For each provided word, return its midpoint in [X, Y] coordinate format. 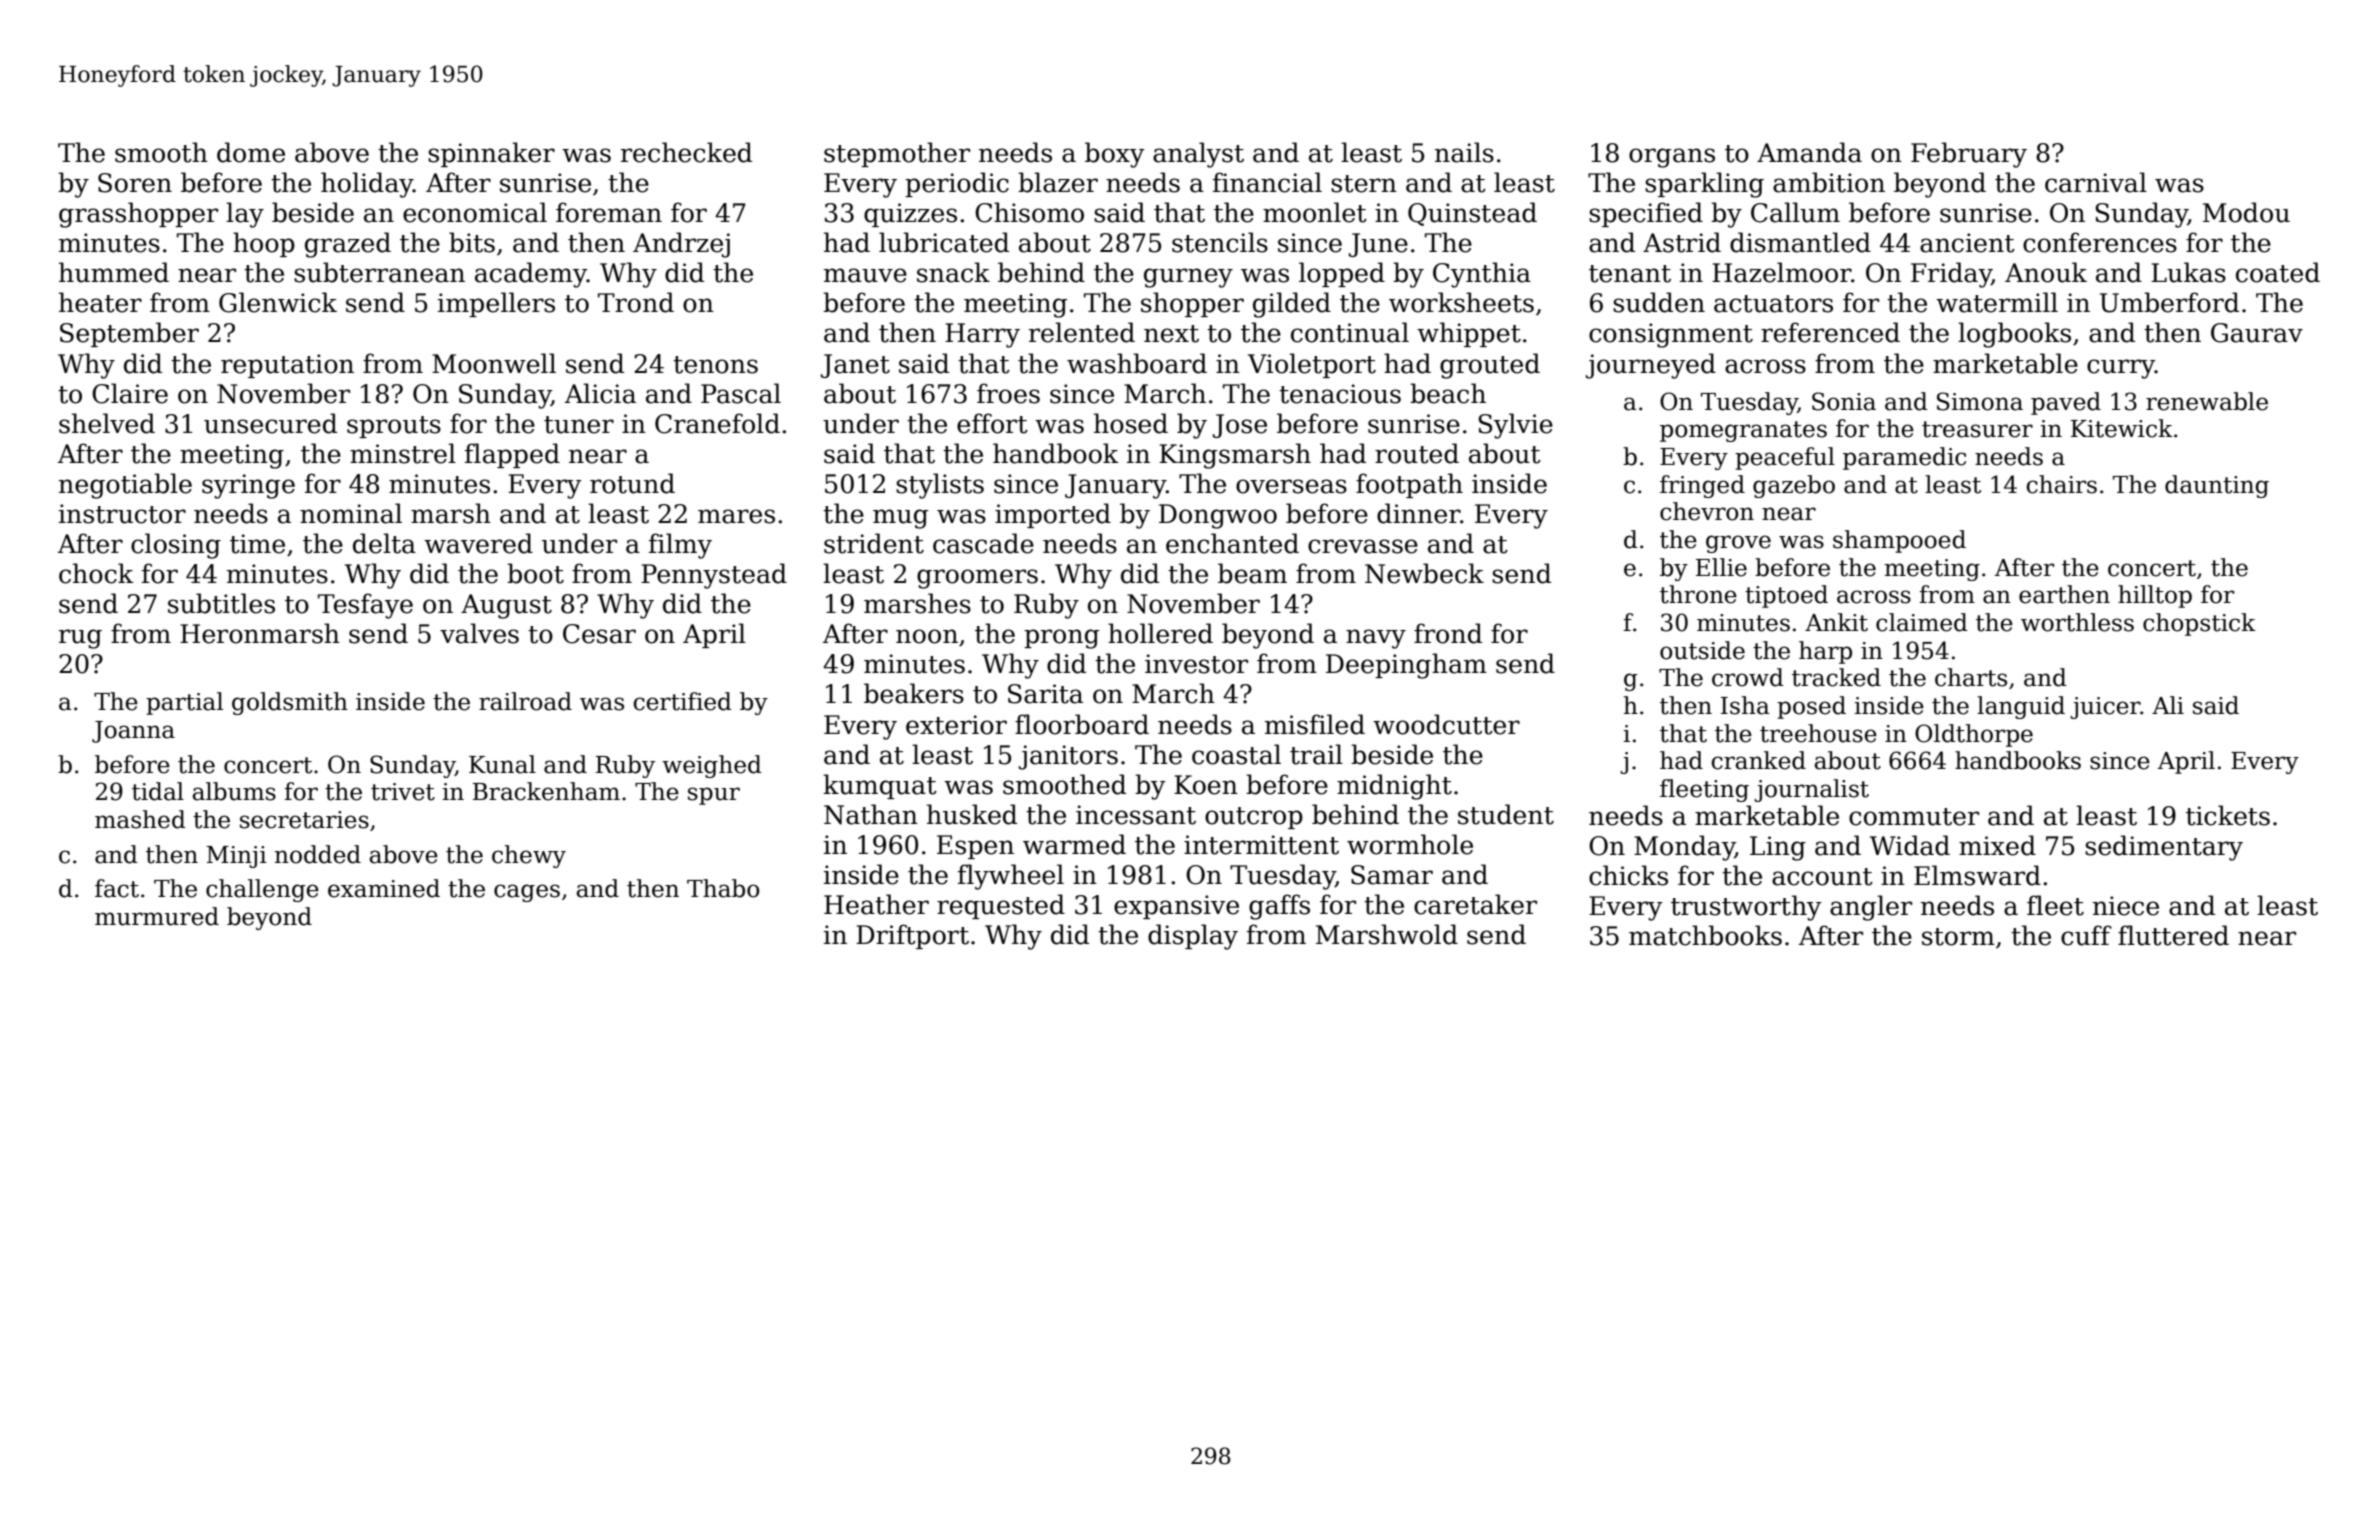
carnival [2096, 182]
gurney [1188, 278]
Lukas [2188, 272]
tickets [2228, 815]
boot [535, 573]
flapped [512, 455]
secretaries [304, 820]
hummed [114, 272]
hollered [1160, 633]
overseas [1291, 486]
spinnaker [491, 154]
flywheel [1011, 877]
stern [1364, 184]
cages [527, 893]
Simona [1980, 401]
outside [1702, 650]
